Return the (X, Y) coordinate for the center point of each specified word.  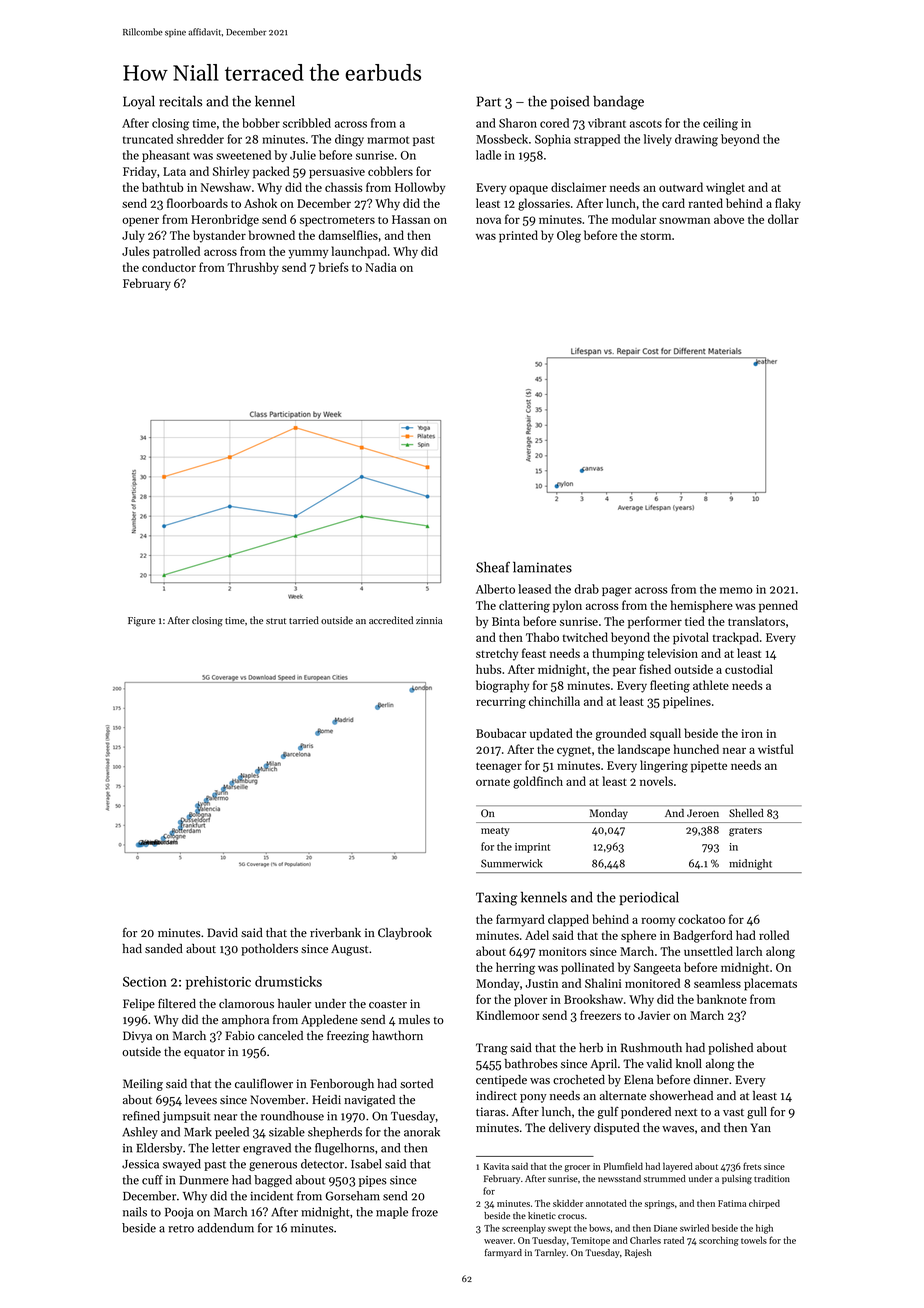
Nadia (381, 267)
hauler (294, 1003)
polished (730, 1049)
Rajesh (638, 1253)
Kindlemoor (507, 1015)
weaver (498, 1241)
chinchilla (554, 701)
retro (181, 1229)
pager (617, 592)
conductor (169, 267)
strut (276, 621)
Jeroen (703, 813)
